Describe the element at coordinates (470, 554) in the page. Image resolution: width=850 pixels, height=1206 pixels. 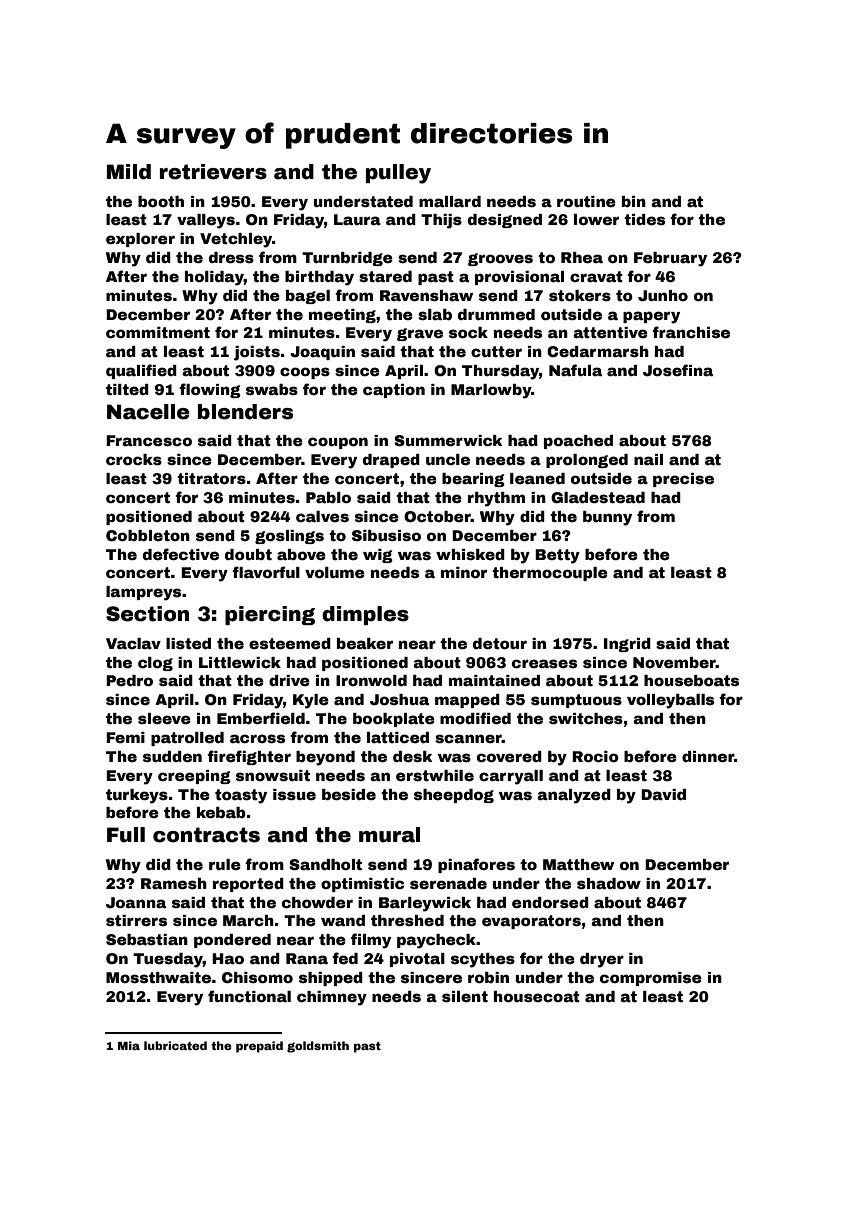
I see `whisked` at that location.
